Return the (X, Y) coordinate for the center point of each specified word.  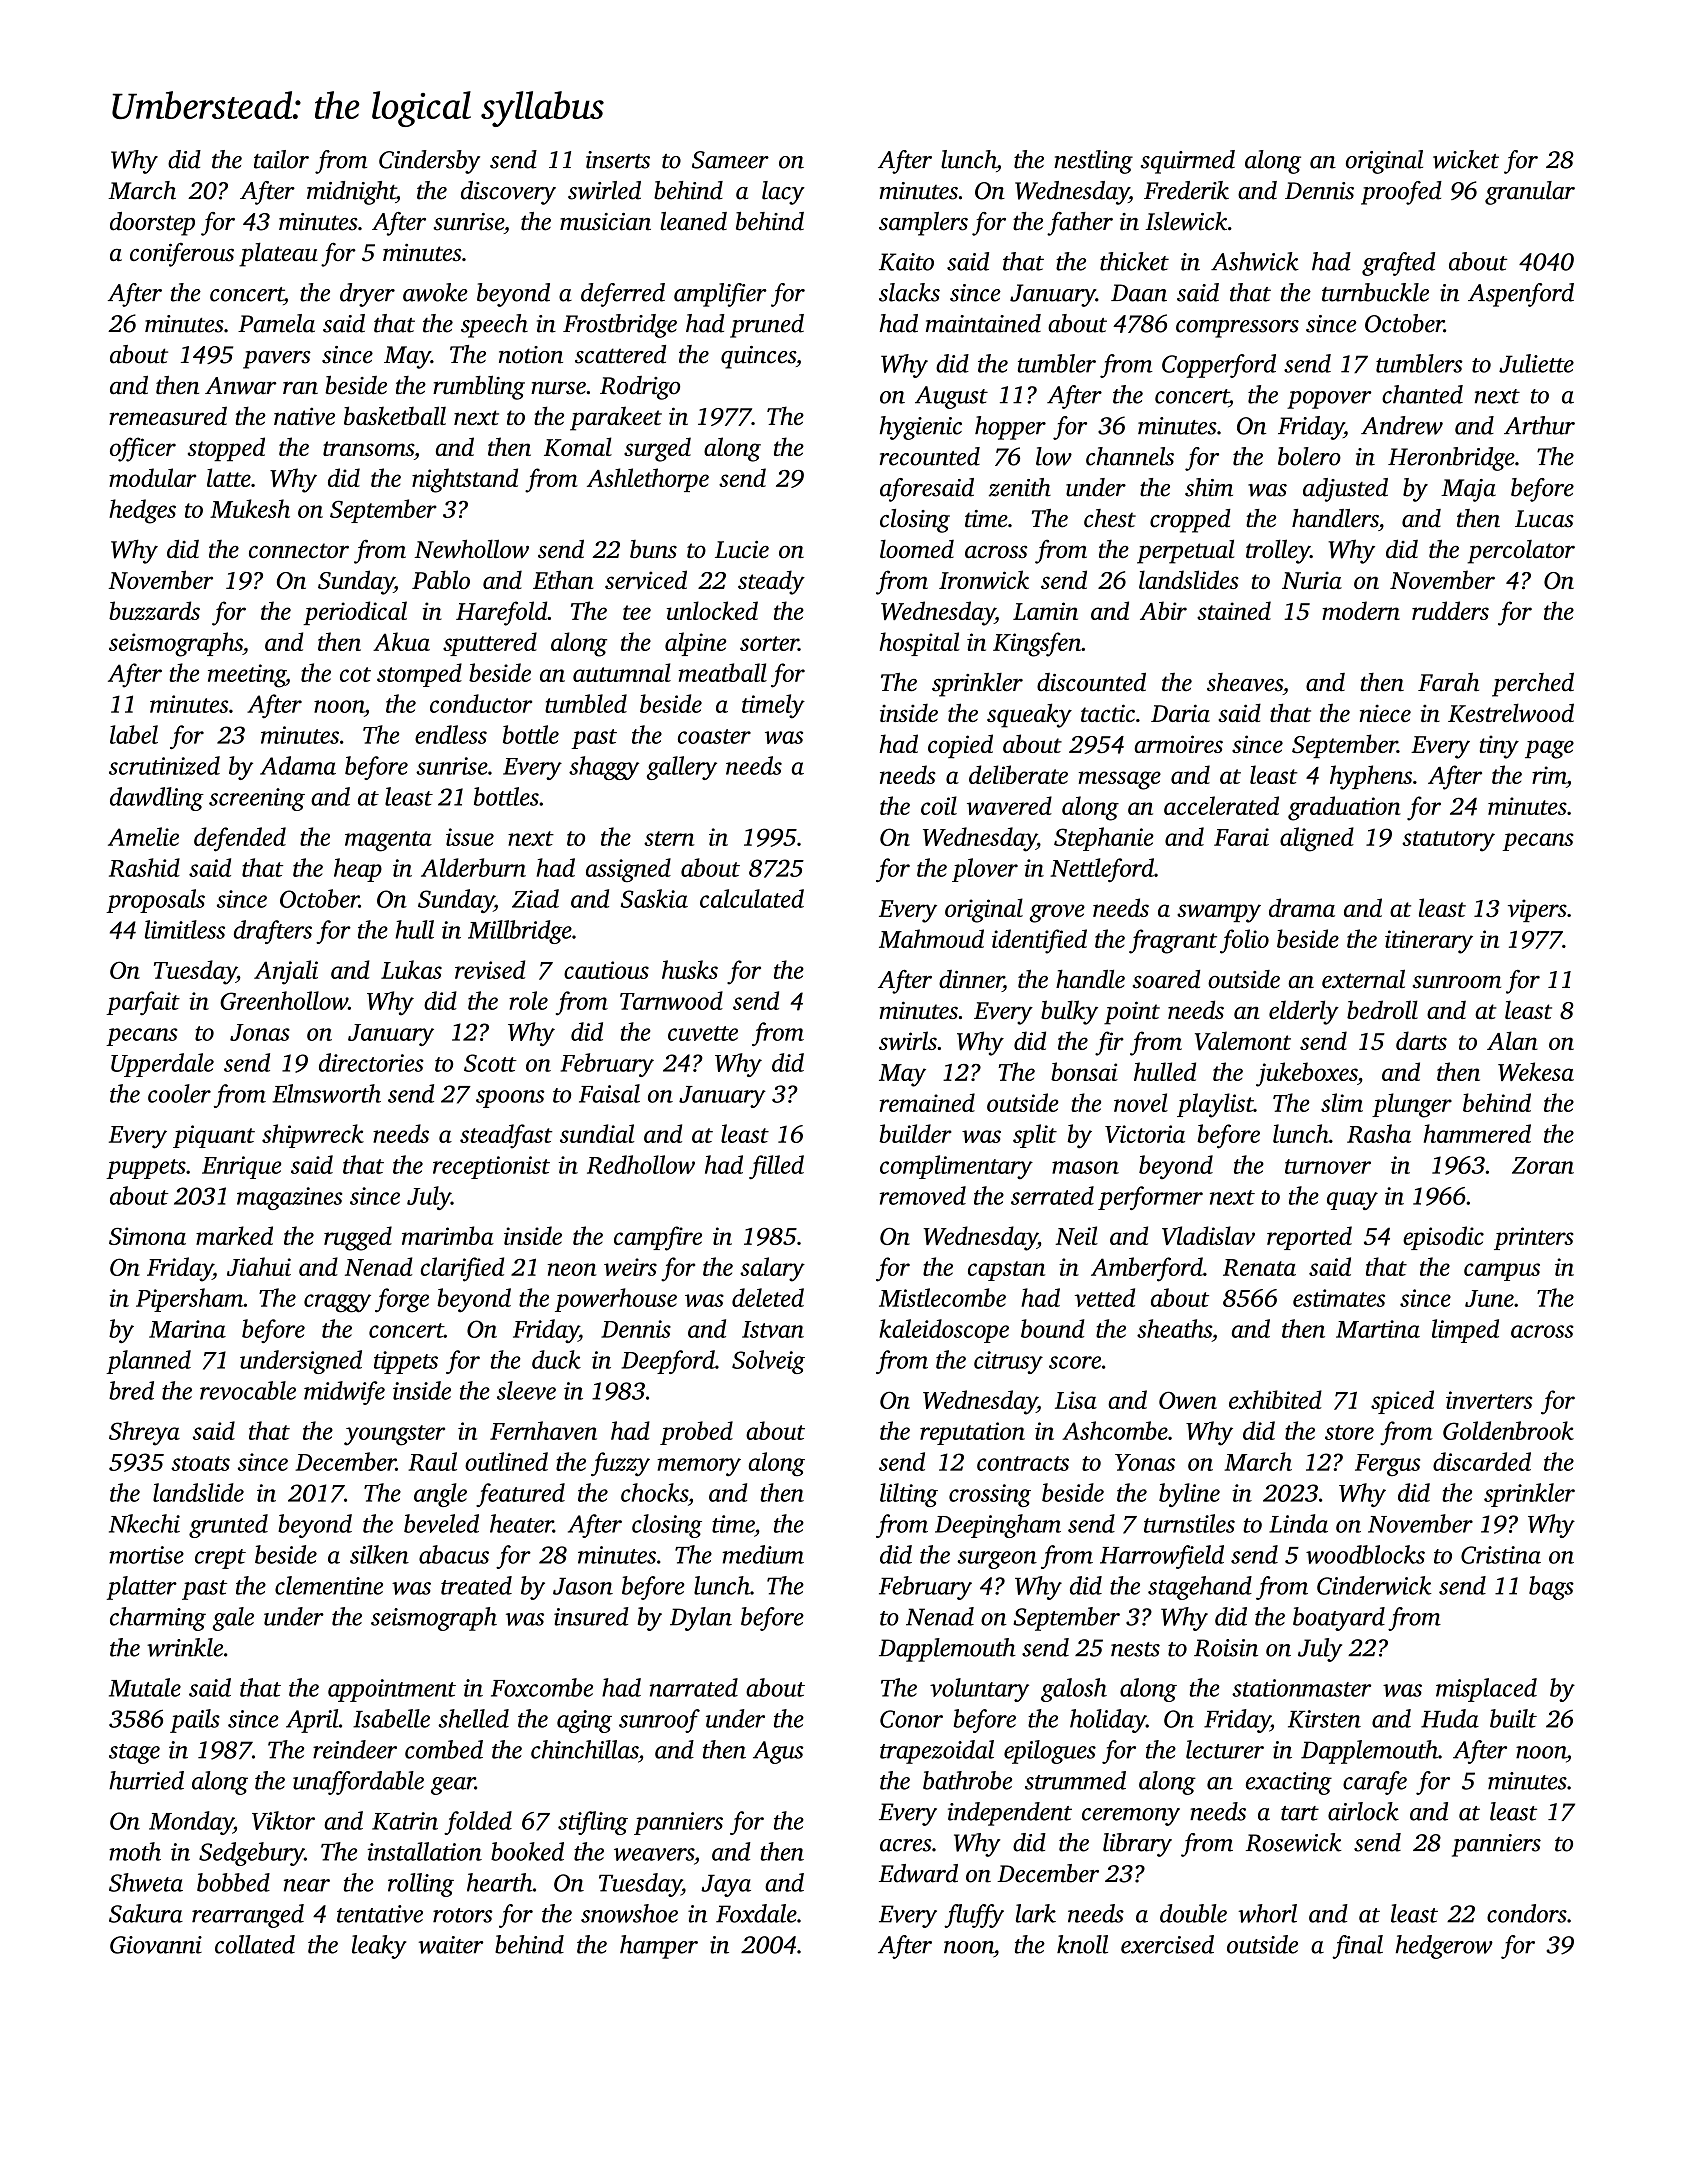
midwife (344, 1393)
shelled (473, 1718)
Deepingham (998, 1526)
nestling (1093, 162)
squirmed (1188, 162)
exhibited (1275, 1399)
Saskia (654, 898)
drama (1302, 907)
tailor (281, 159)
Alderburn (473, 867)
